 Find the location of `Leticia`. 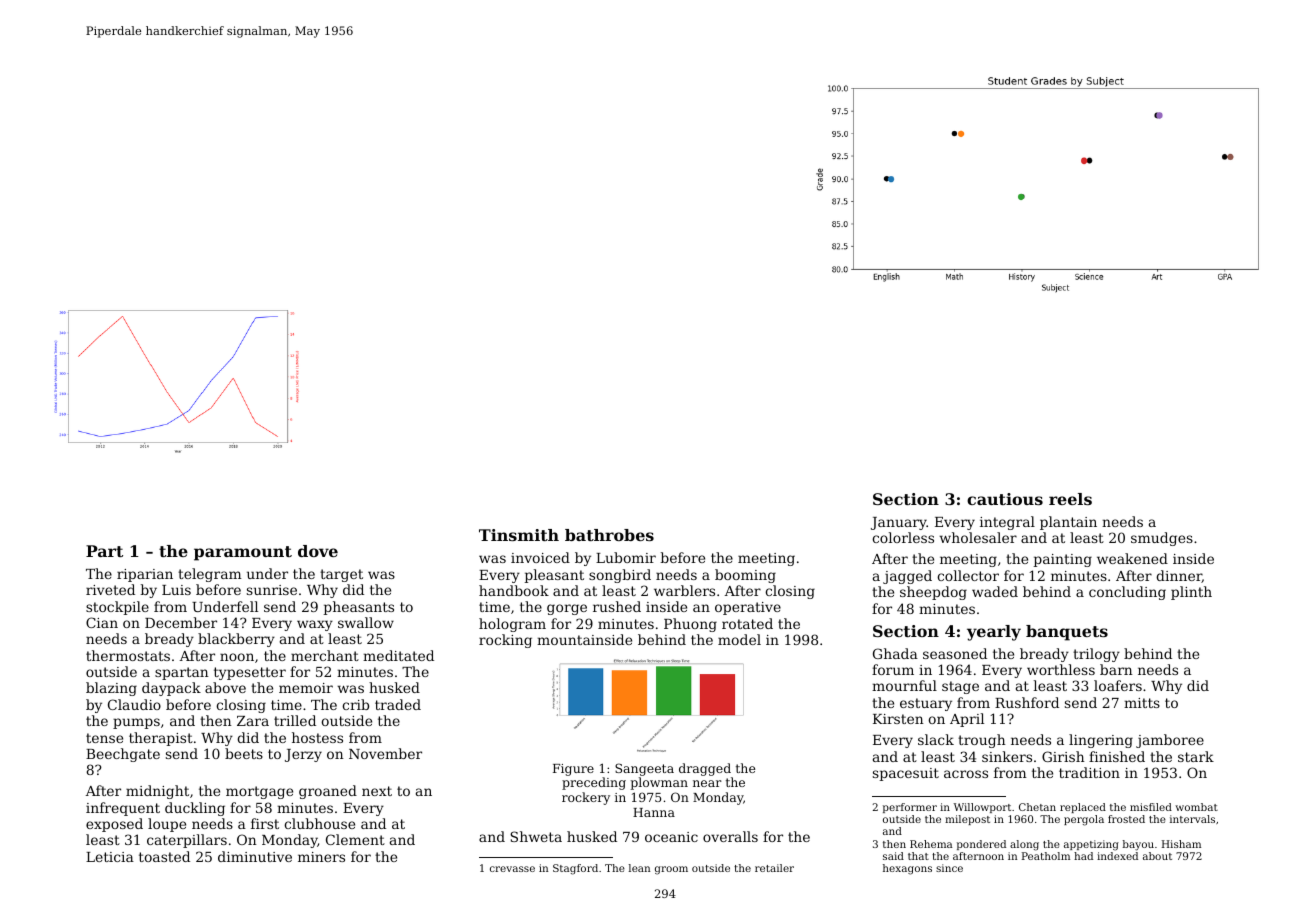

Leticia is located at coordinates (110, 857).
